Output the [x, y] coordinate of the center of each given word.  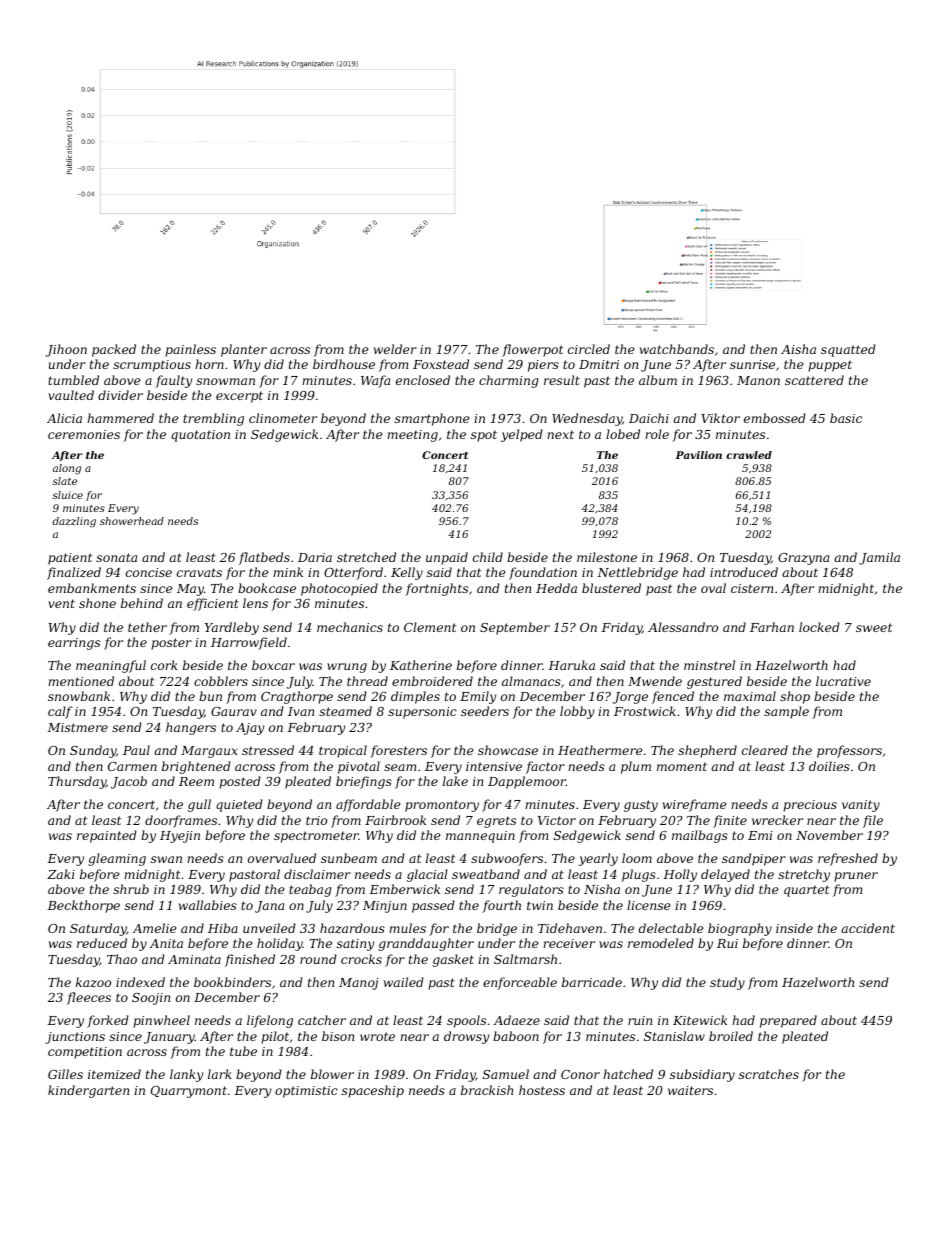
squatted [848, 350]
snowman [225, 381]
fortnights [436, 589]
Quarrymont [189, 1092]
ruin [640, 1020]
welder [395, 349]
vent [61, 603]
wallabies [208, 905]
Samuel [506, 1074]
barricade [592, 982]
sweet [874, 627]
